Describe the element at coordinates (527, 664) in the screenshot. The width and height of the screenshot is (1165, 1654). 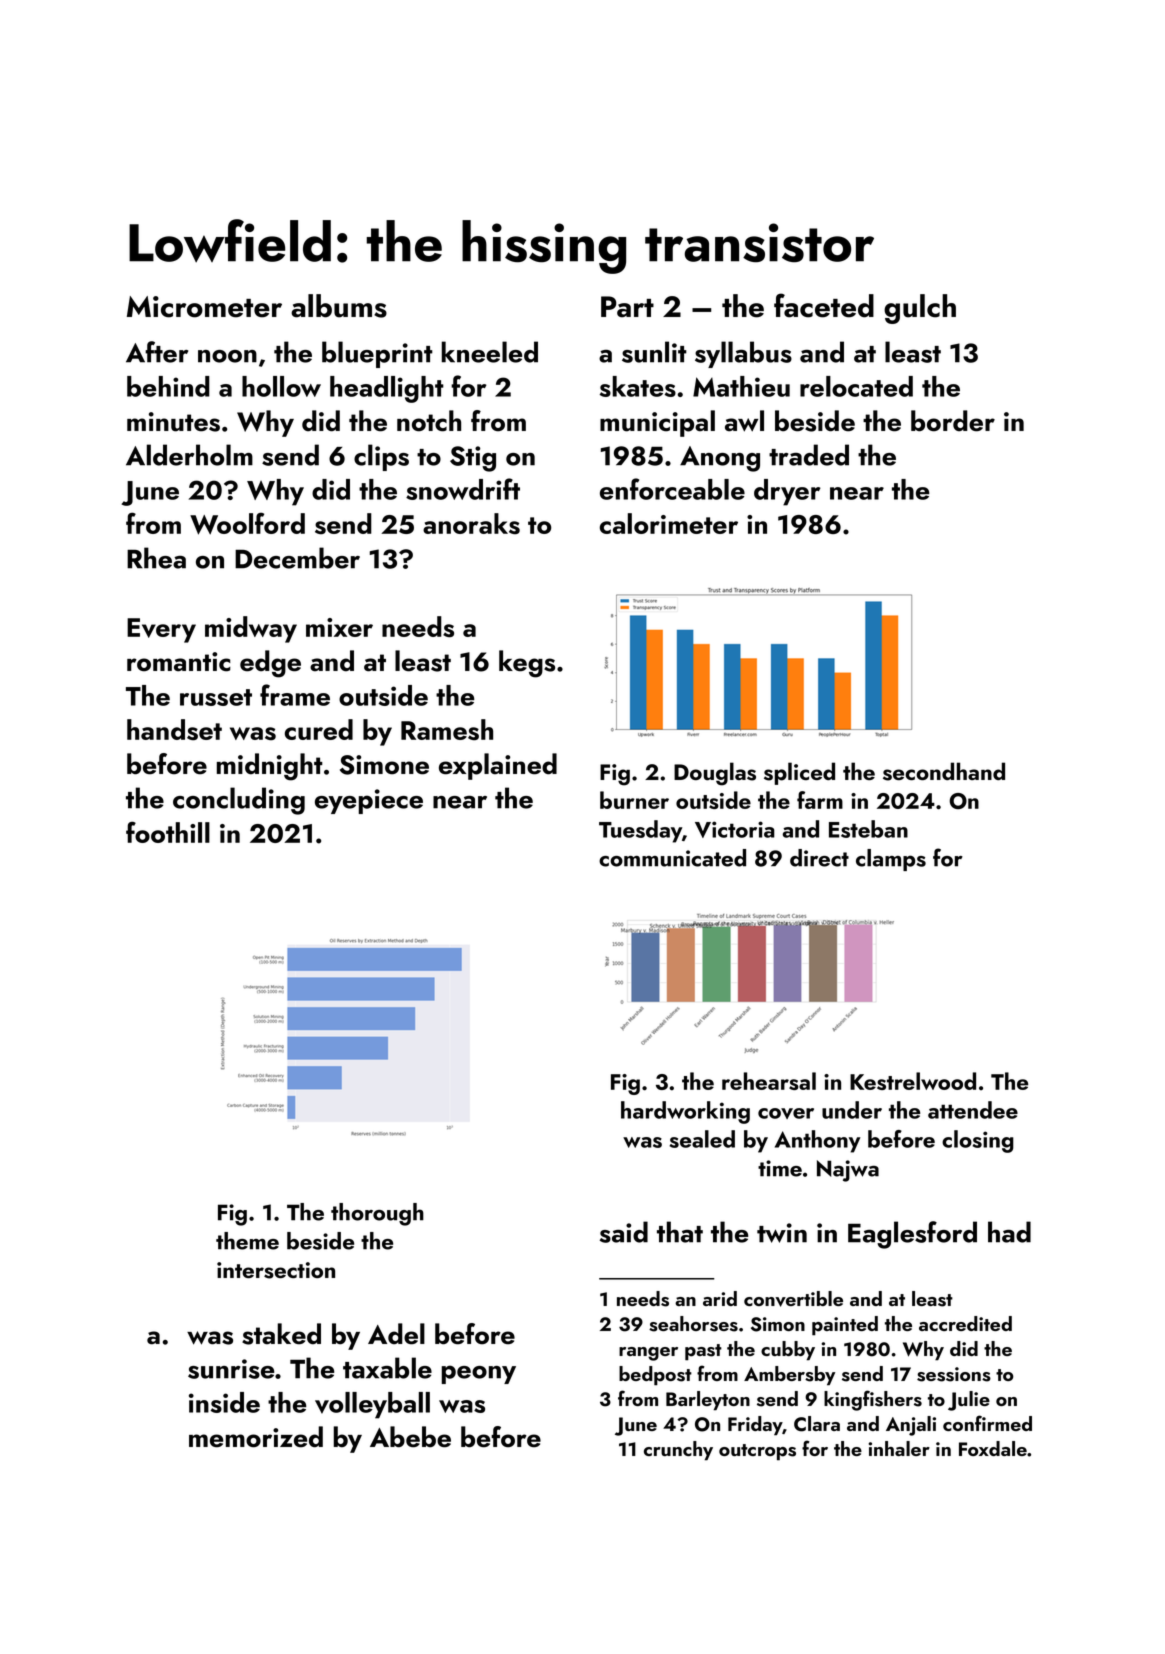
I see `kegs` at that location.
